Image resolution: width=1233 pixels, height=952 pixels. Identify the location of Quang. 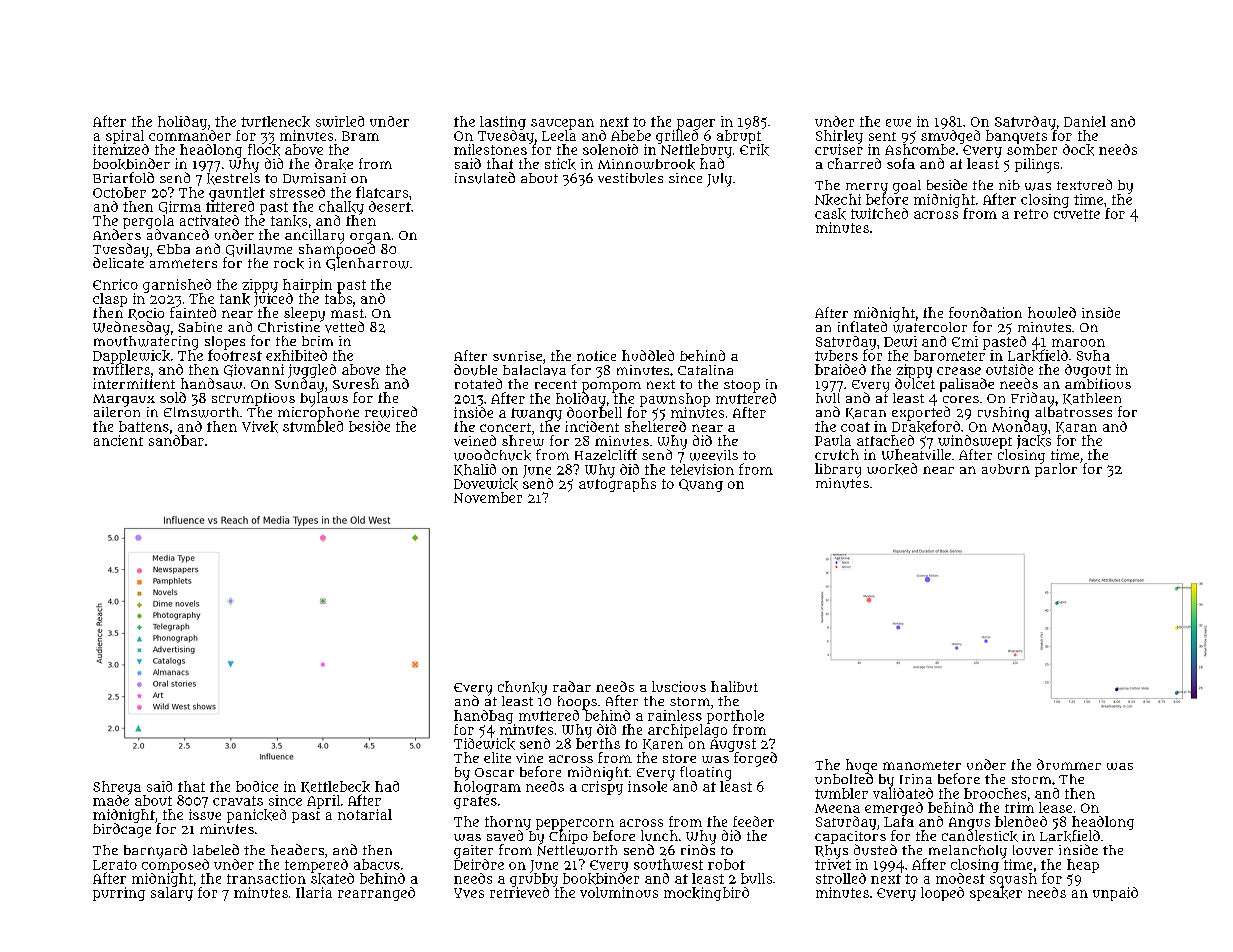
(701, 485).
